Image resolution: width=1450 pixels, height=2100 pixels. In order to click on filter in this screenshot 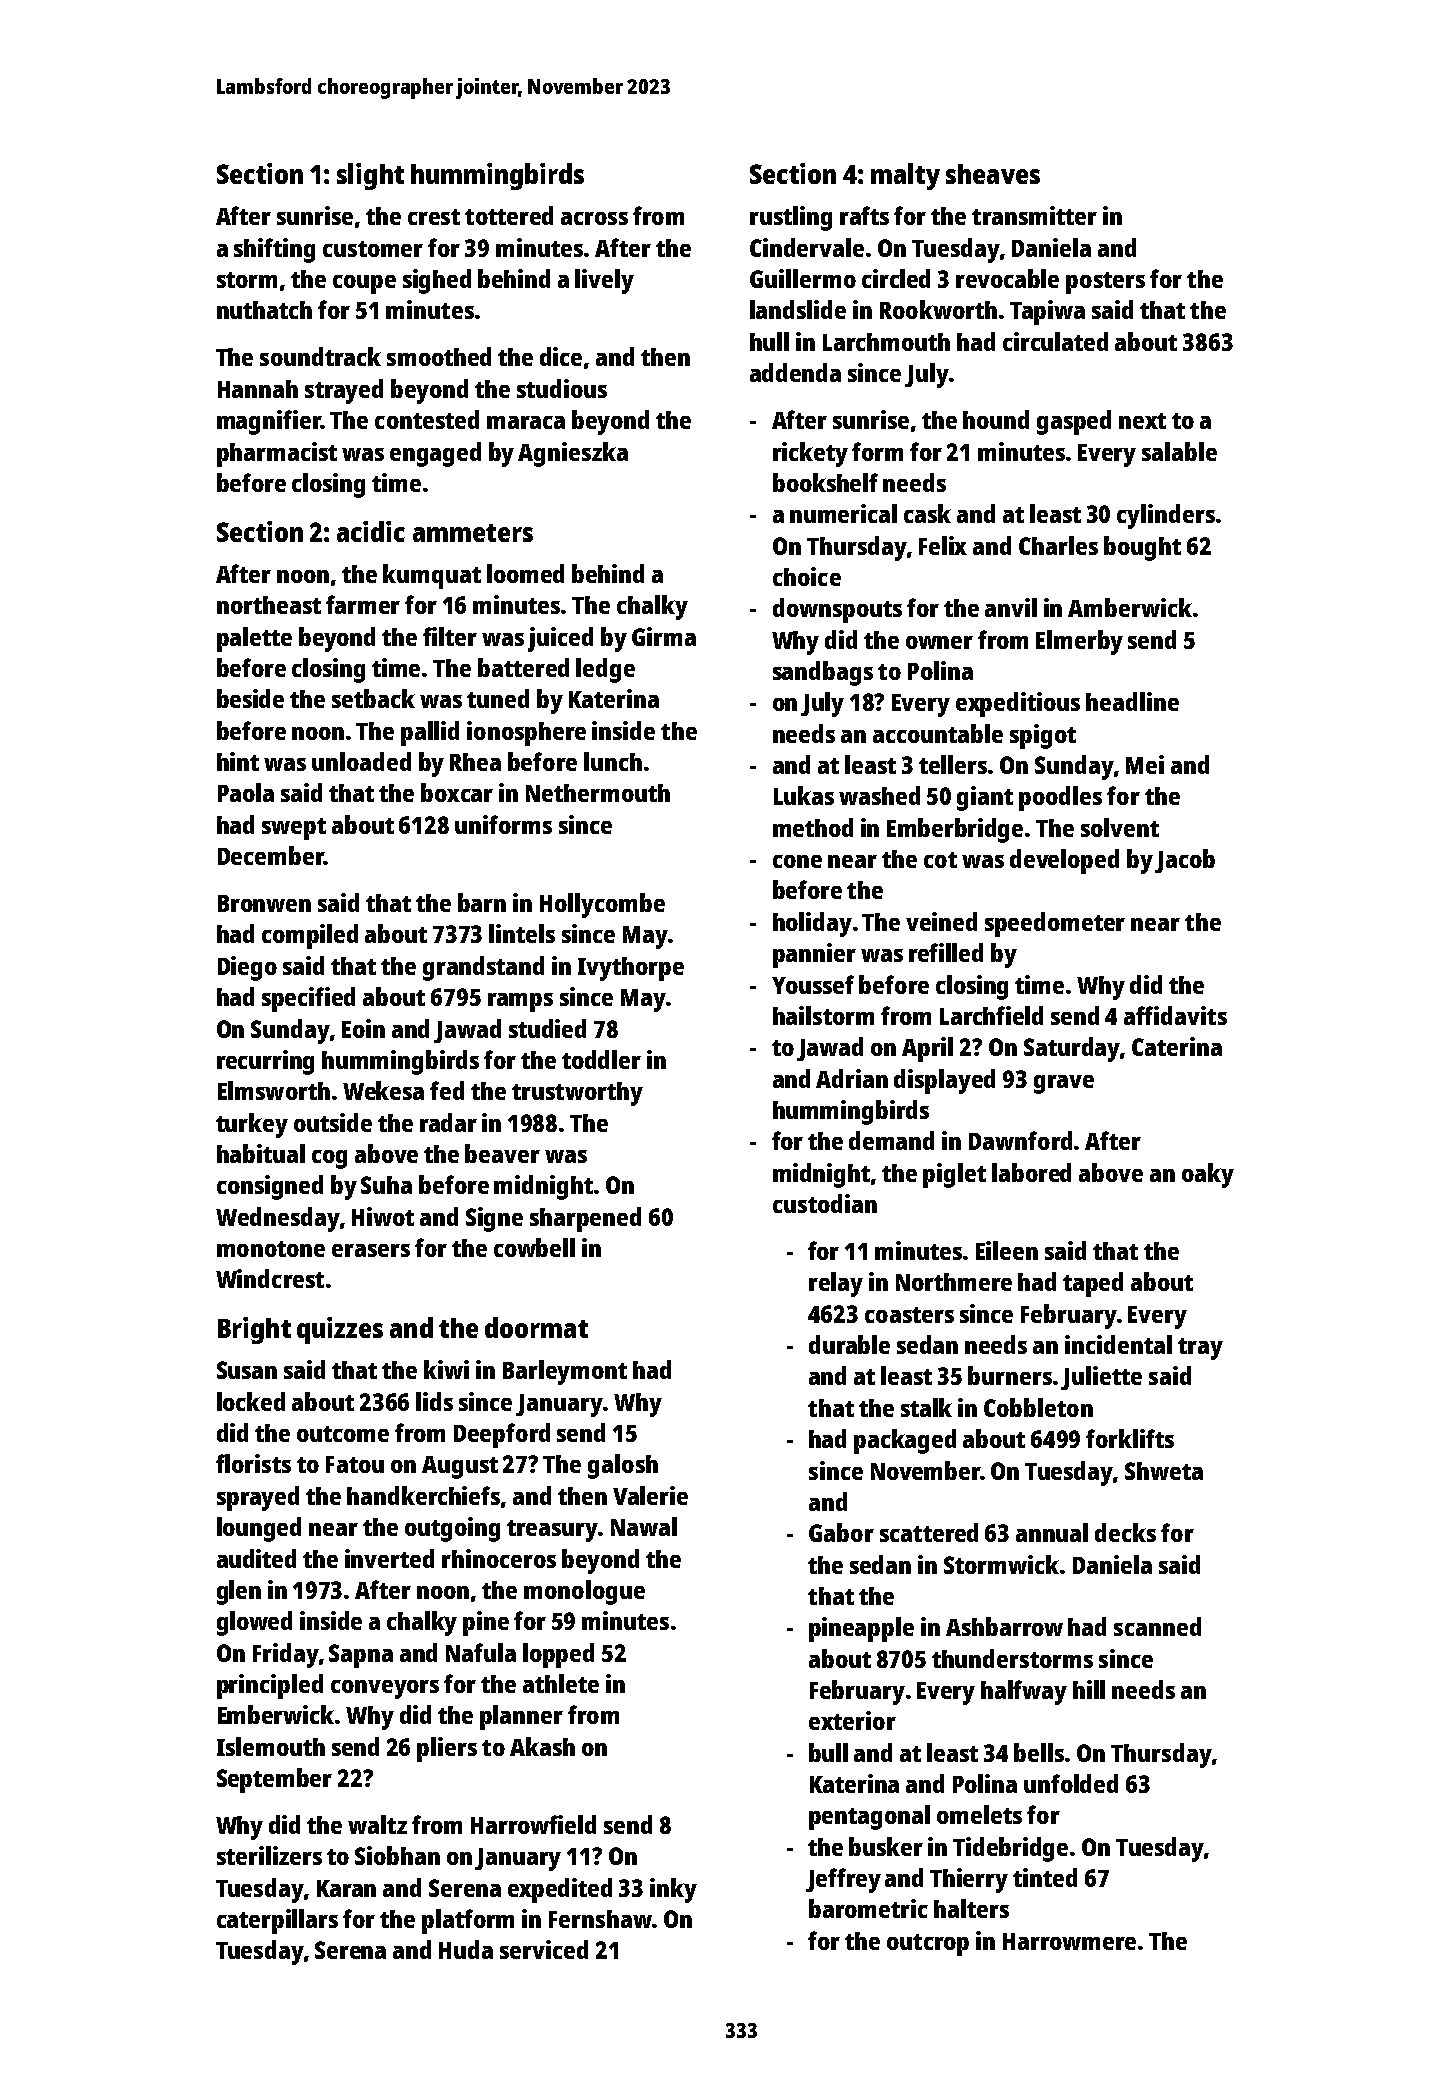, I will do `click(450, 636)`.
